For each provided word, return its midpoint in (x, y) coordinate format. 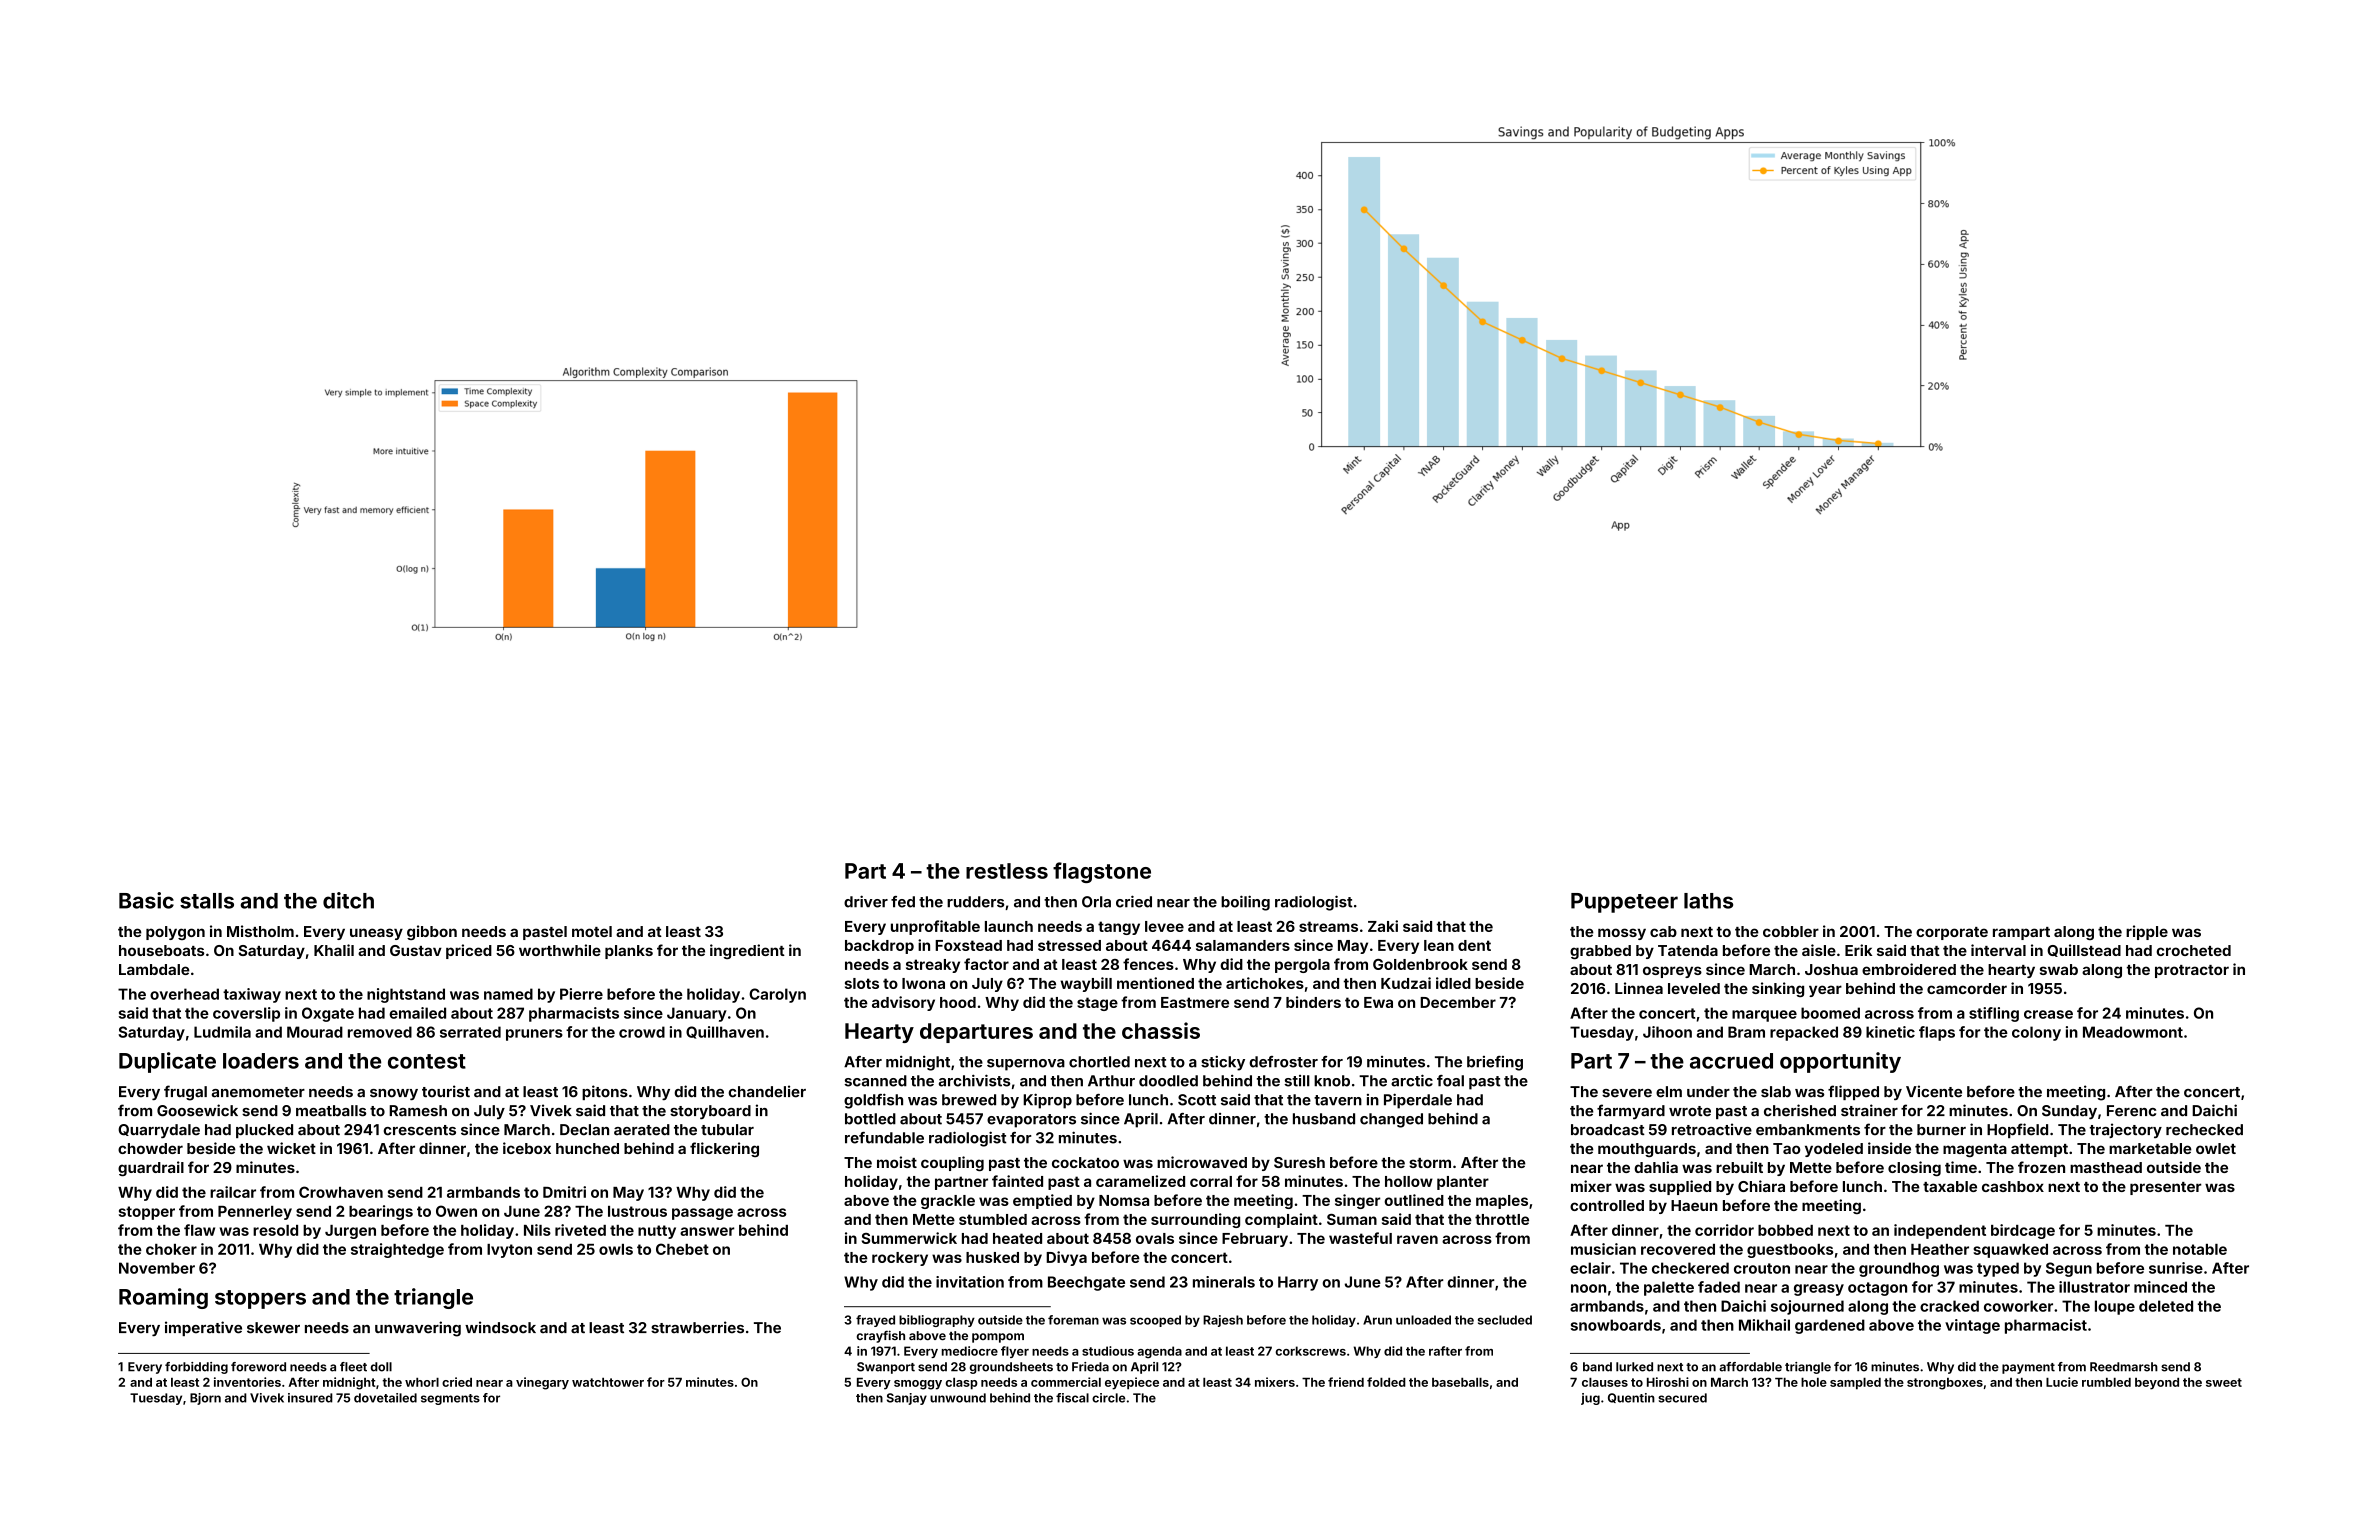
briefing (1495, 1063)
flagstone (1102, 872)
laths (1708, 901)
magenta (1975, 1150)
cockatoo (1085, 1162)
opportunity (1840, 1062)
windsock (500, 1327)
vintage (1972, 1326)
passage (702, 1214)
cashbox (2013, 1186)
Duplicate (167, 1062)
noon (1588, 1288)
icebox (527, 1148)
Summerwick (909, 1238)
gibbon (432, 932)
